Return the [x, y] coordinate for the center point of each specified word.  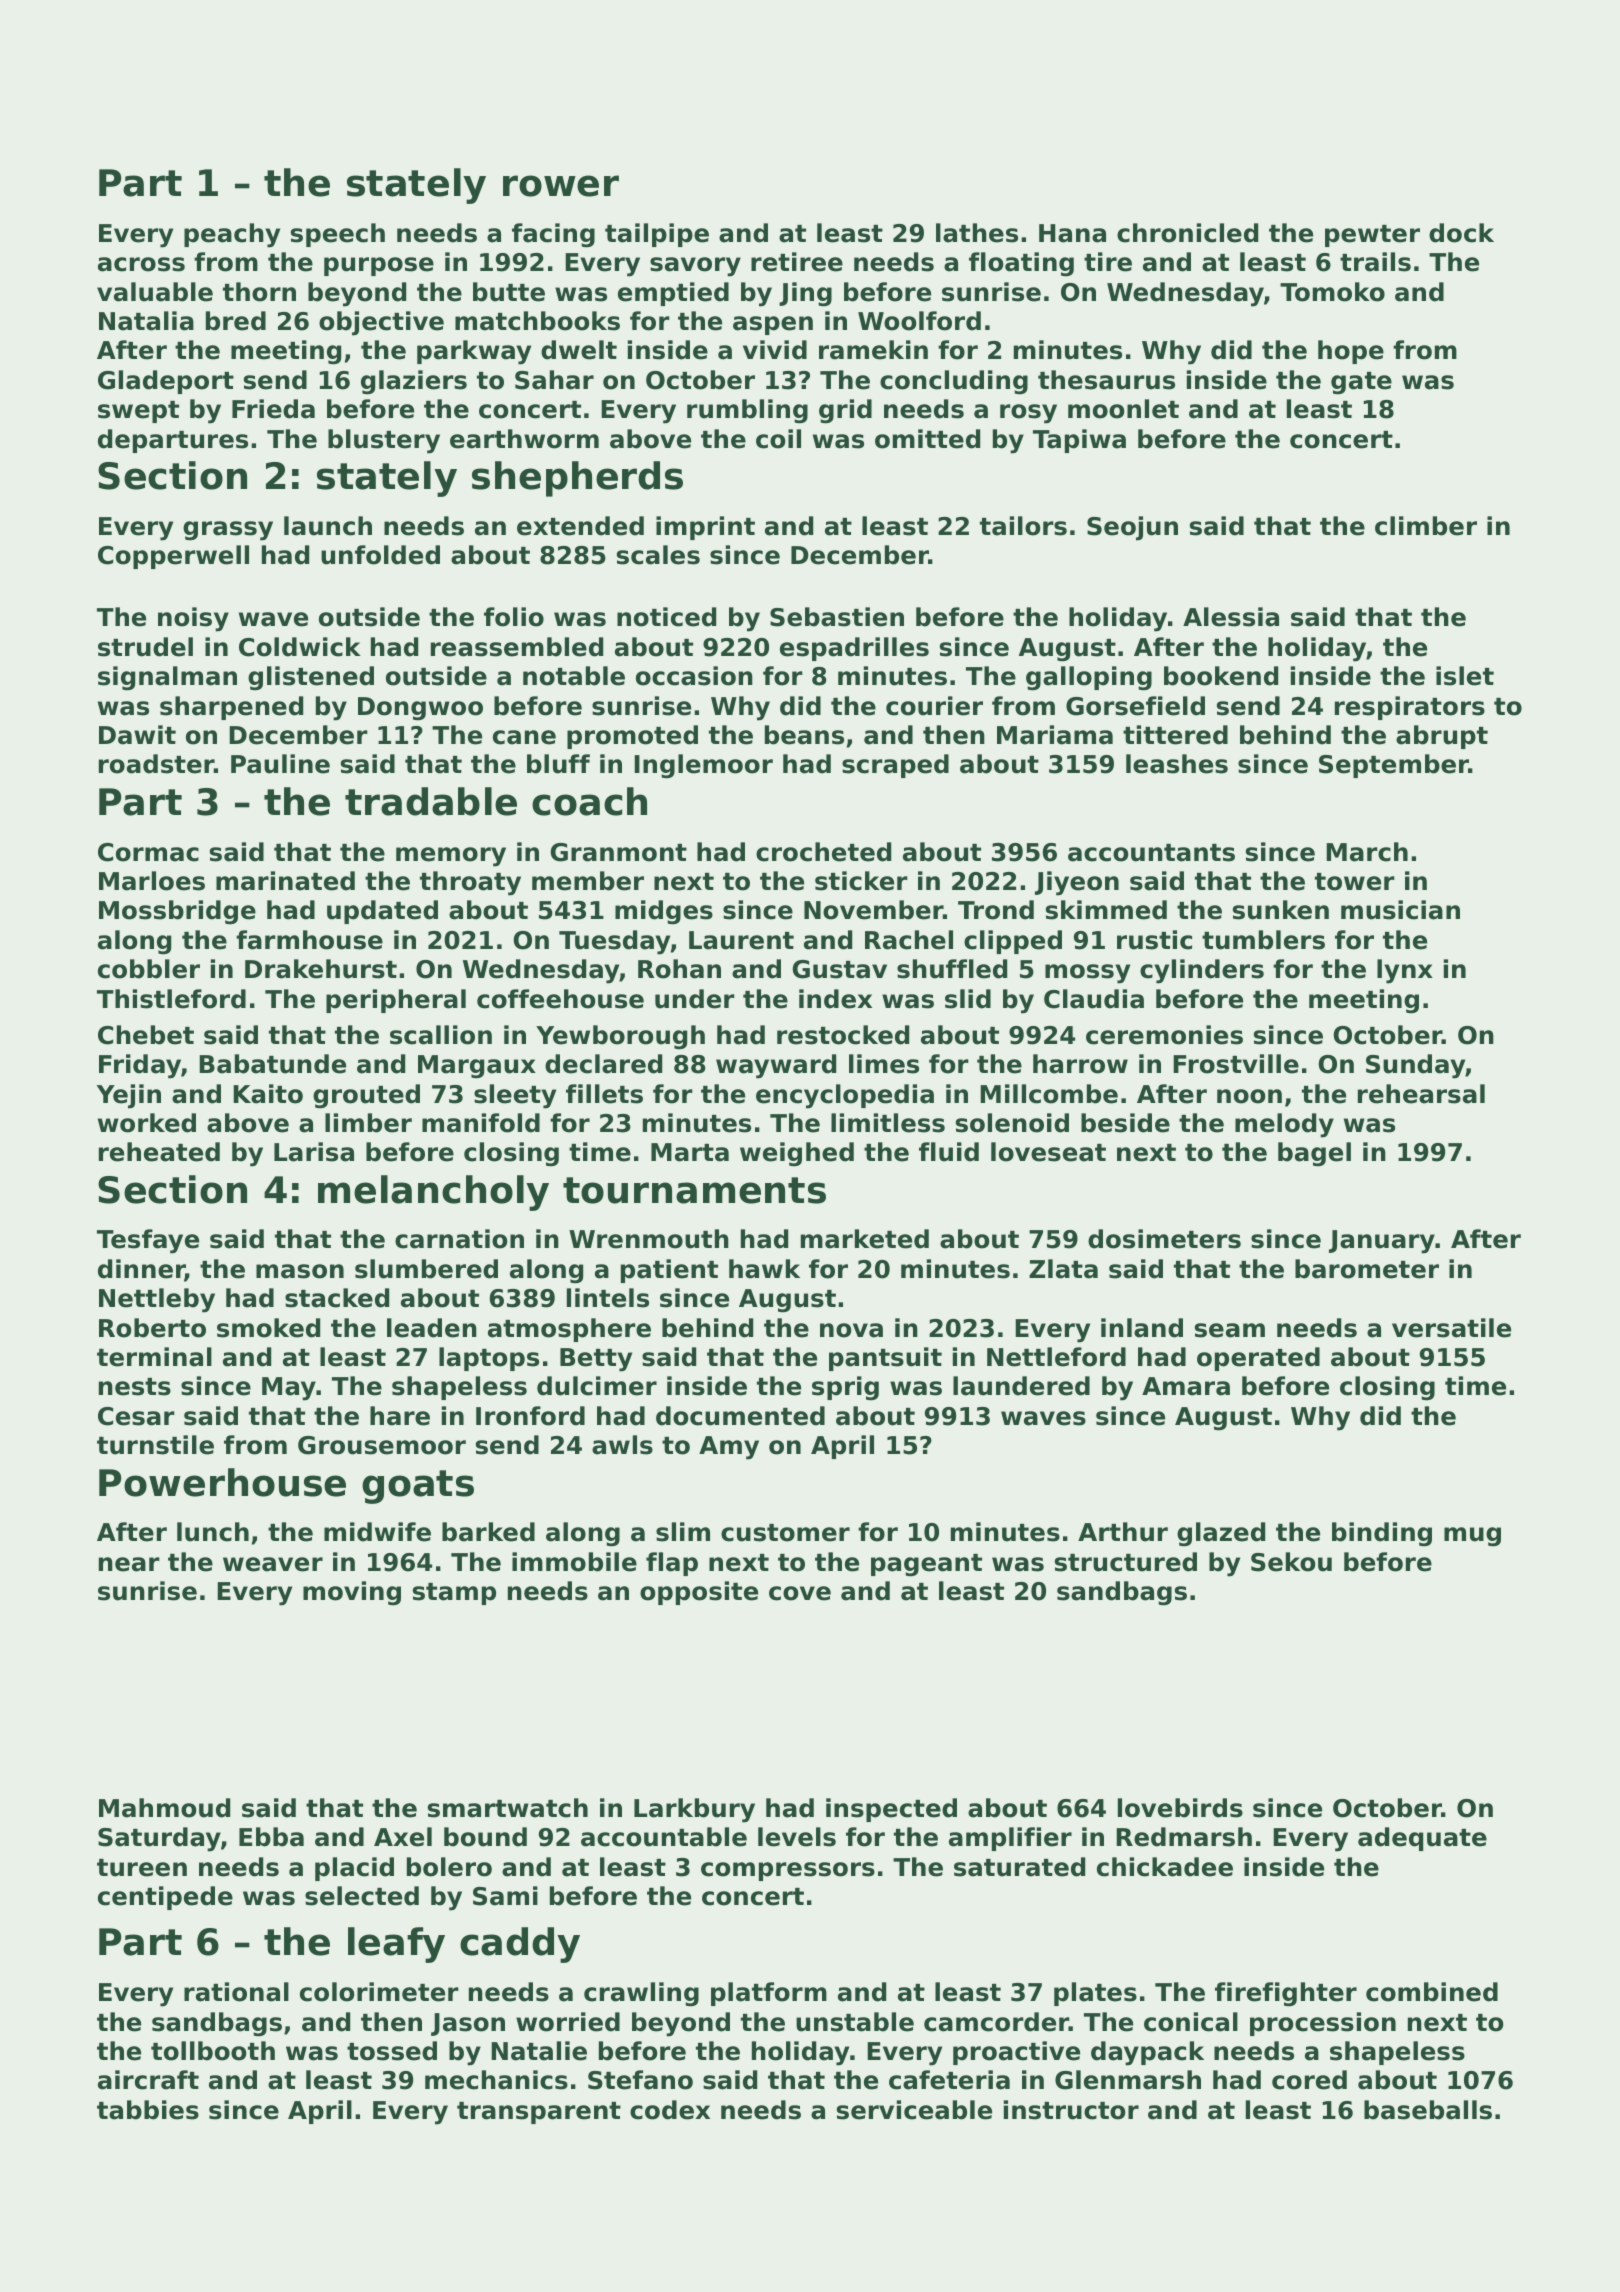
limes [884, 1064]
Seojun [1132, 528]
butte [509, 292]
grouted [366, 1096]
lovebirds [1180, 1808]
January [1382, 1242]
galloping [1089, 678]
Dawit [137, 735]
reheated [159, 1152]
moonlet [1123, 409]
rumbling [747, 411]
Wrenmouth [649, 1239]
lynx [1405, 971]
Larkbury [694, 1810]
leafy [396, 1945]
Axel [403, 1837]
